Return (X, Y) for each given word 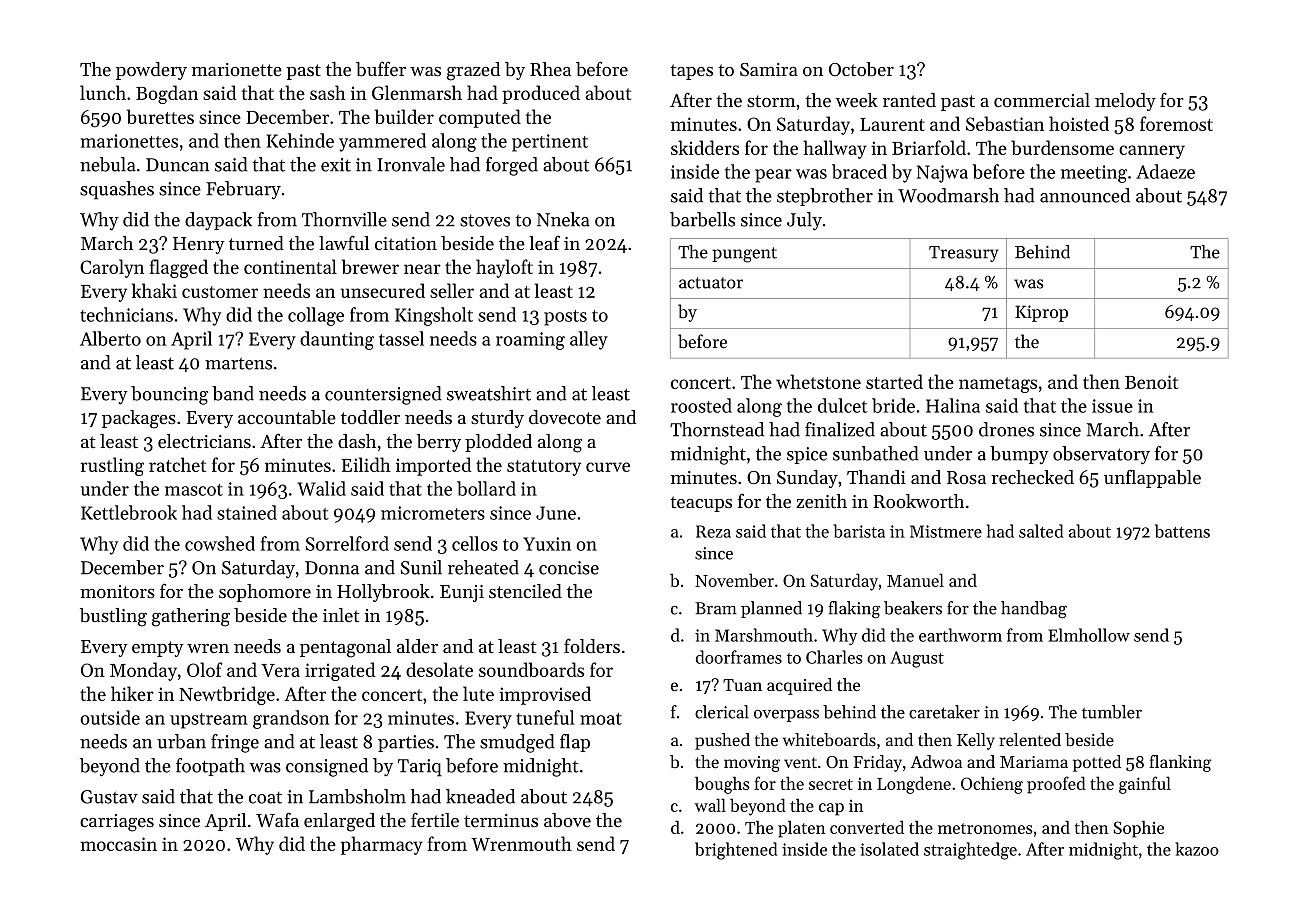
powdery (151, 71)
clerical (722, 712)
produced (541, 94)
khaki (154, 290)
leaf (544, 242)
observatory (1101, 455)
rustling (112, 466)
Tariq (420, 768)
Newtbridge (227, 695)
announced (1085, 195)
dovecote (565, 417)
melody (1125, 102)
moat (601, 719)
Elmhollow (1089, 635)
